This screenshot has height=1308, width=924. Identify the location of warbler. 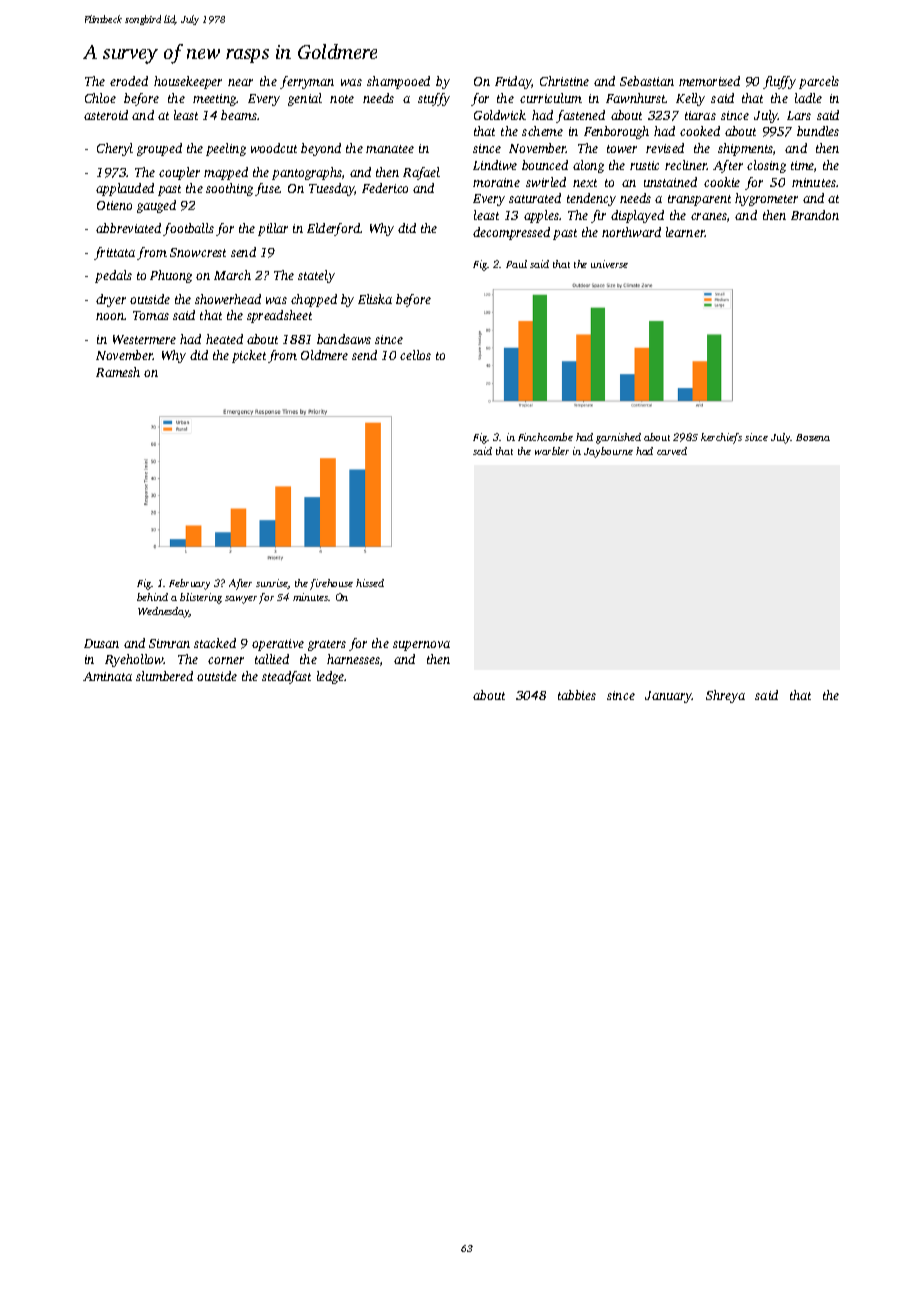
(552, 451).
